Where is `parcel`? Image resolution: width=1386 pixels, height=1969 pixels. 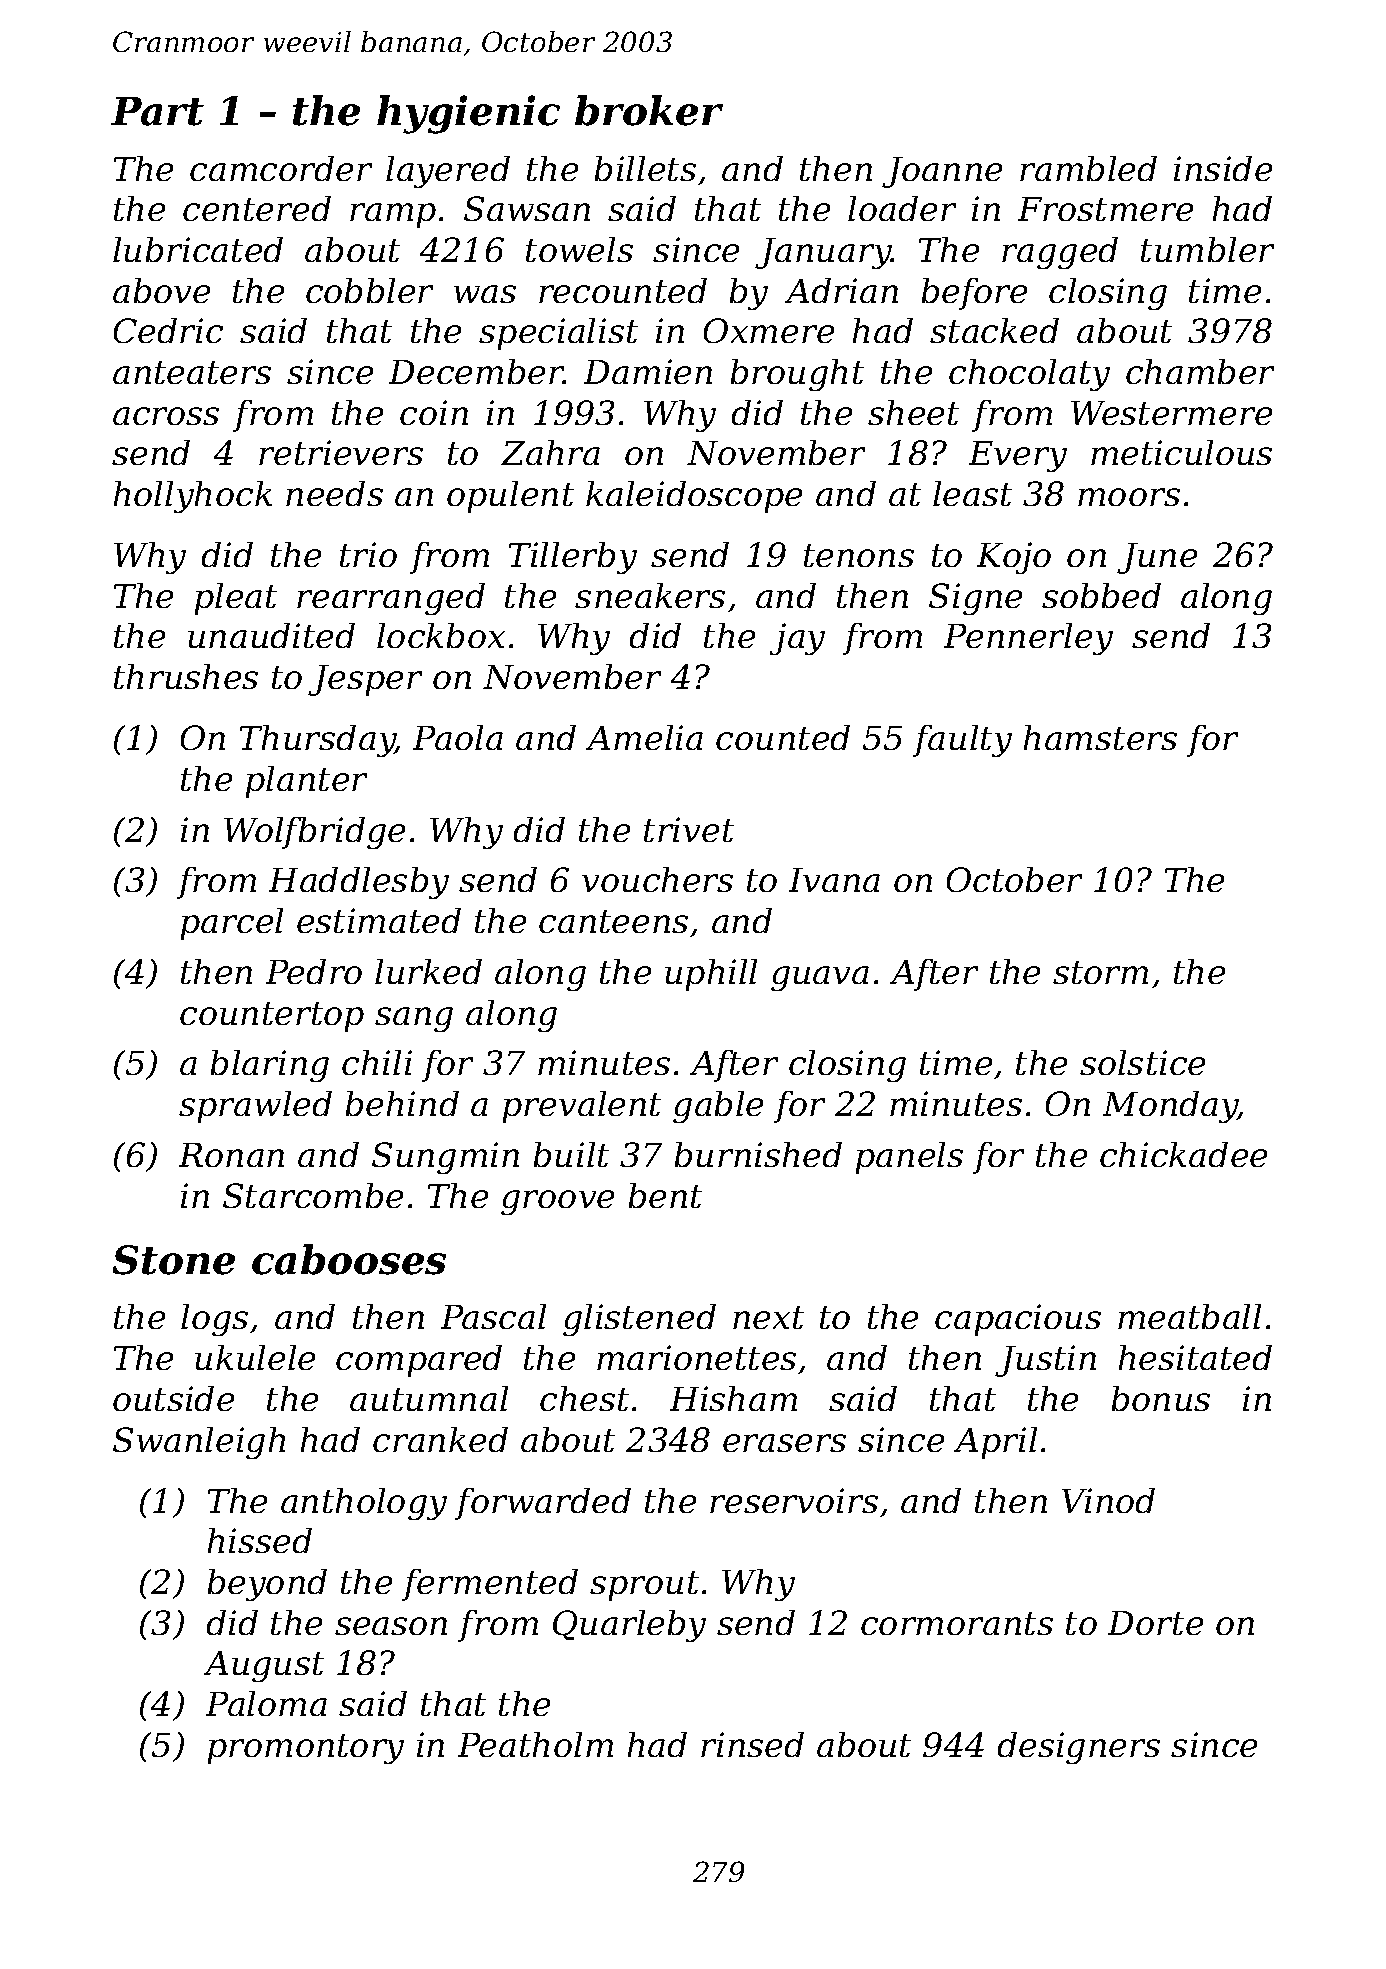
parcel is located at coordinates (232, 924).
